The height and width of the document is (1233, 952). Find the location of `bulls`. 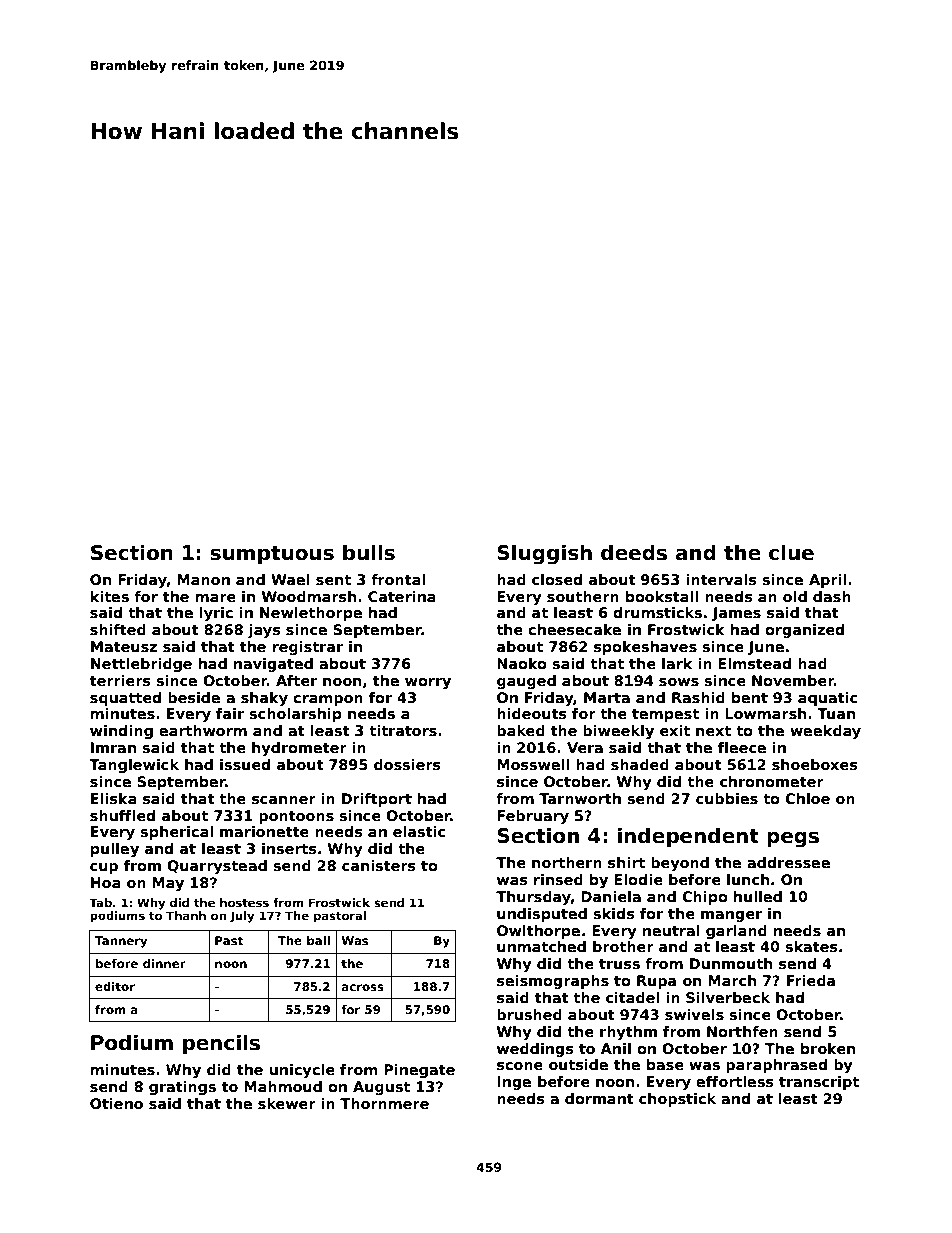

bulls is located at coordinates (369, 552).
